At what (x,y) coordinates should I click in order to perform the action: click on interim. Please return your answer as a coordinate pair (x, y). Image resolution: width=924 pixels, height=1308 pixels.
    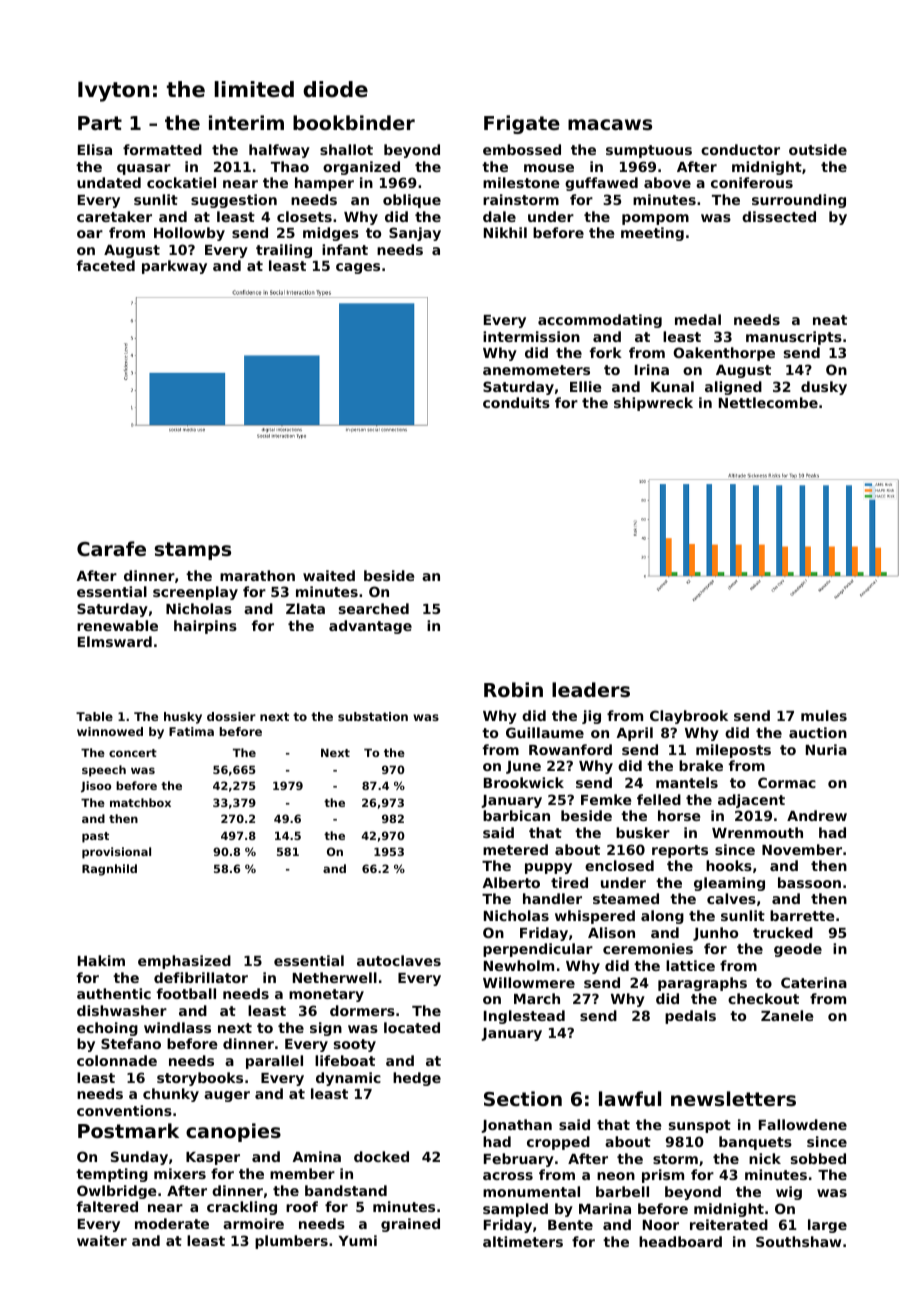
    Looking at the image, I should click on (246, 122).
